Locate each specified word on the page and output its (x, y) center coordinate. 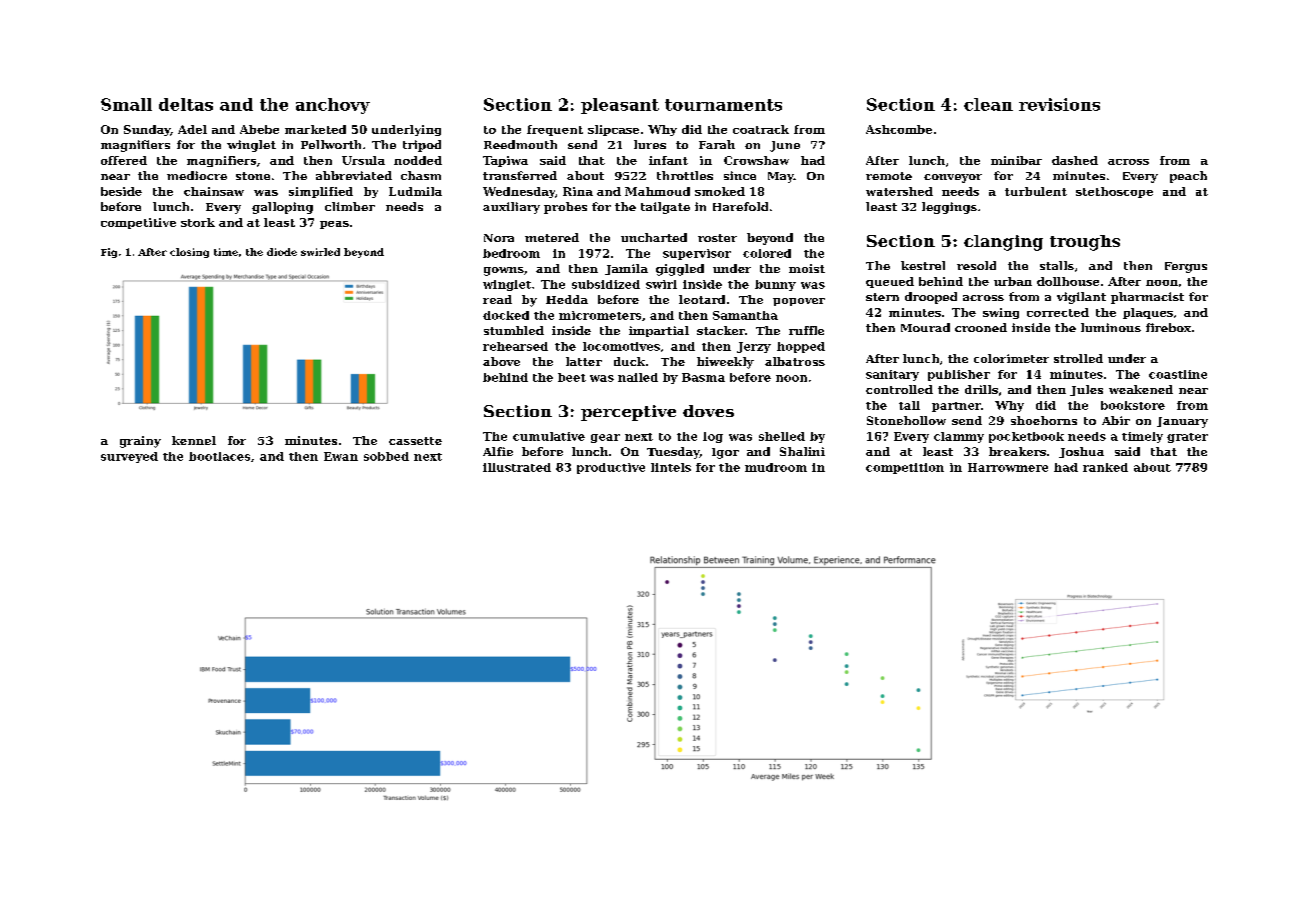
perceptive (628, 413)
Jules (1086, 390)
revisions (1059, 104)
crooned (981, 327)
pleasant (620, 106)
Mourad (925, 327)
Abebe (259, 129)
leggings (949, 208)
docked (506, 315)
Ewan (341, 456)
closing (189, 253)
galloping (282, 208)
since (740, 175)
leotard (702, 299)
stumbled (514, 330)
